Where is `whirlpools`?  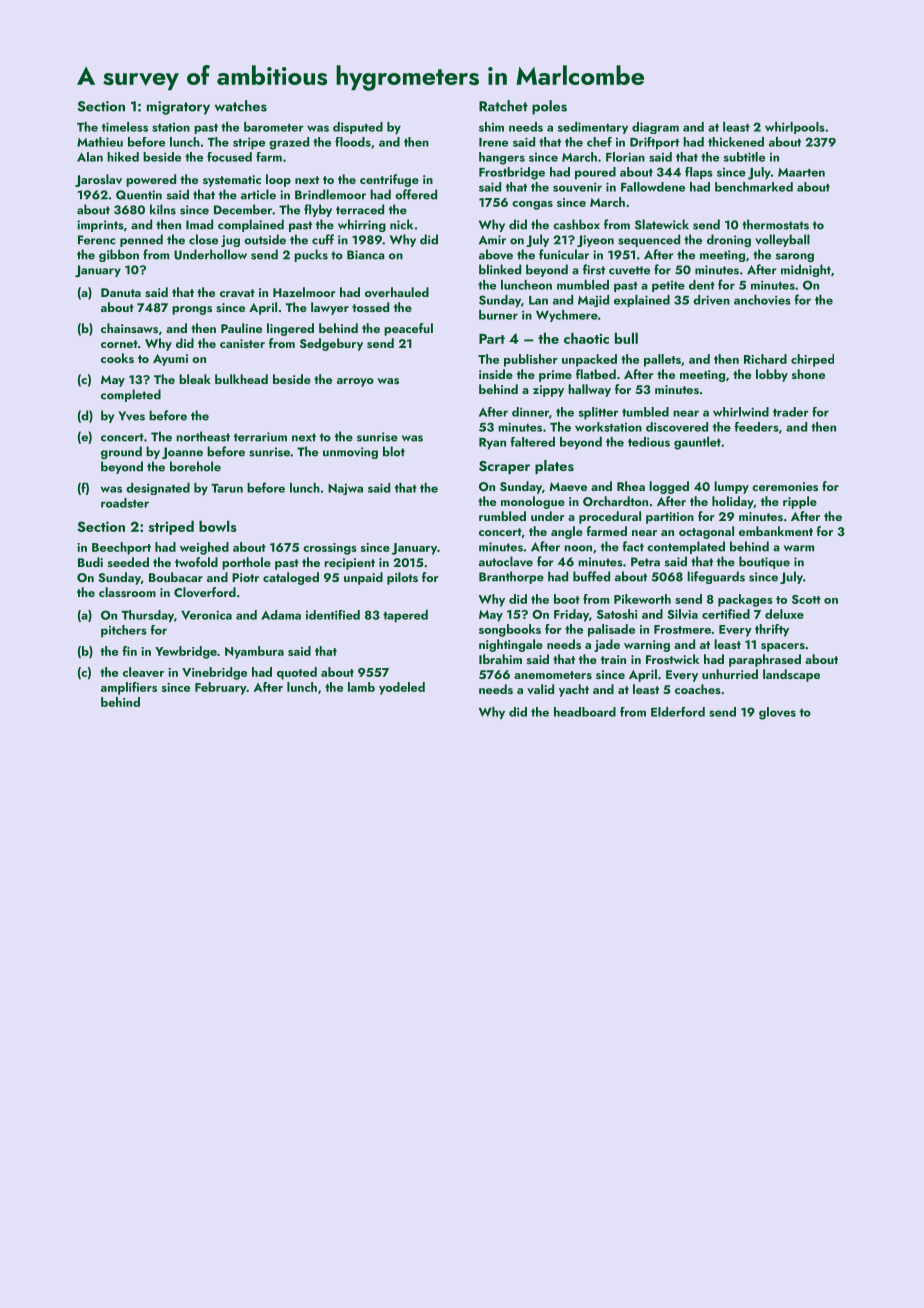
whirlpools is located at coordinates (795, 128).
